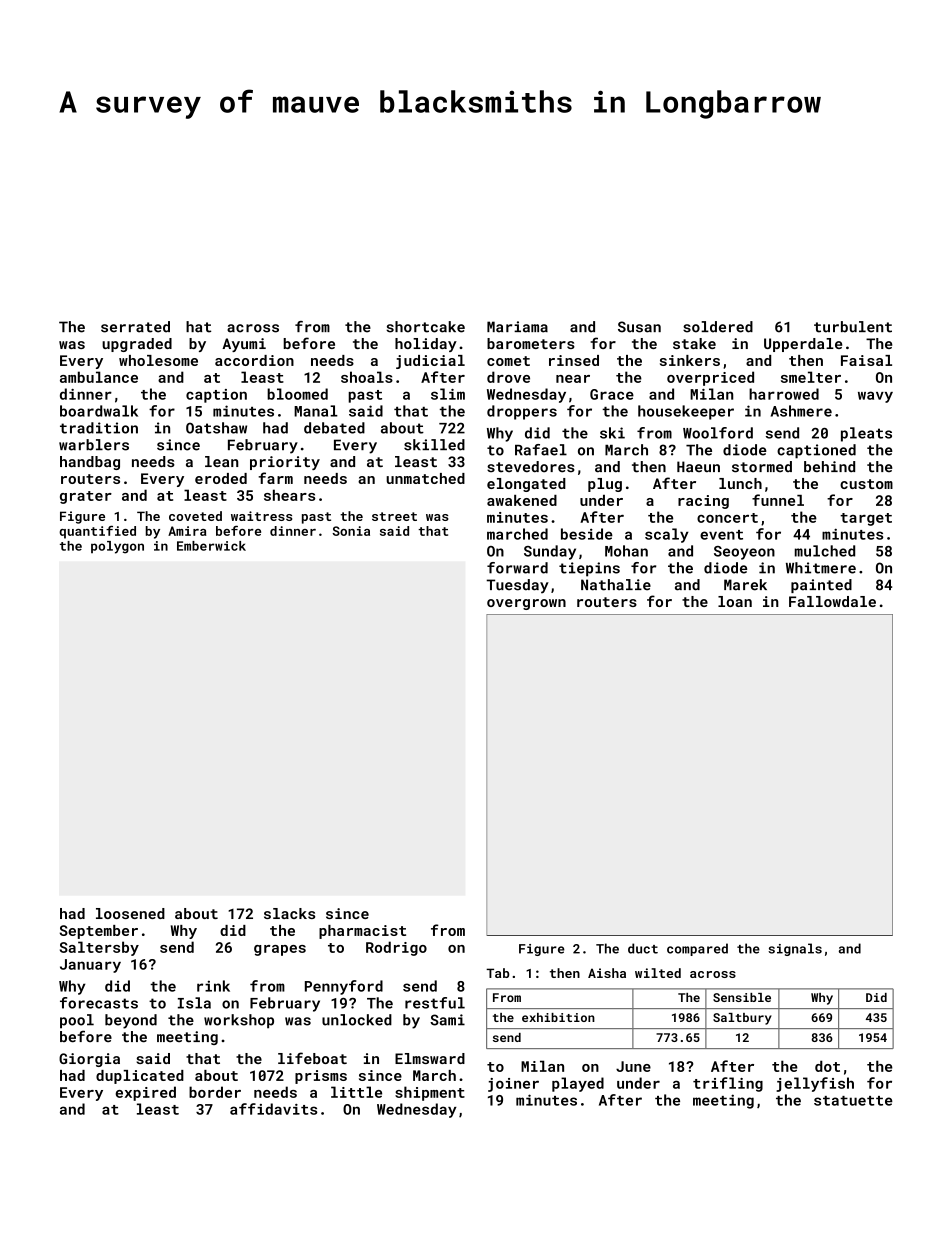  What do you see at coordinates (735, 601) in the image?
I see `loan` at bounding box center [735, 601].
